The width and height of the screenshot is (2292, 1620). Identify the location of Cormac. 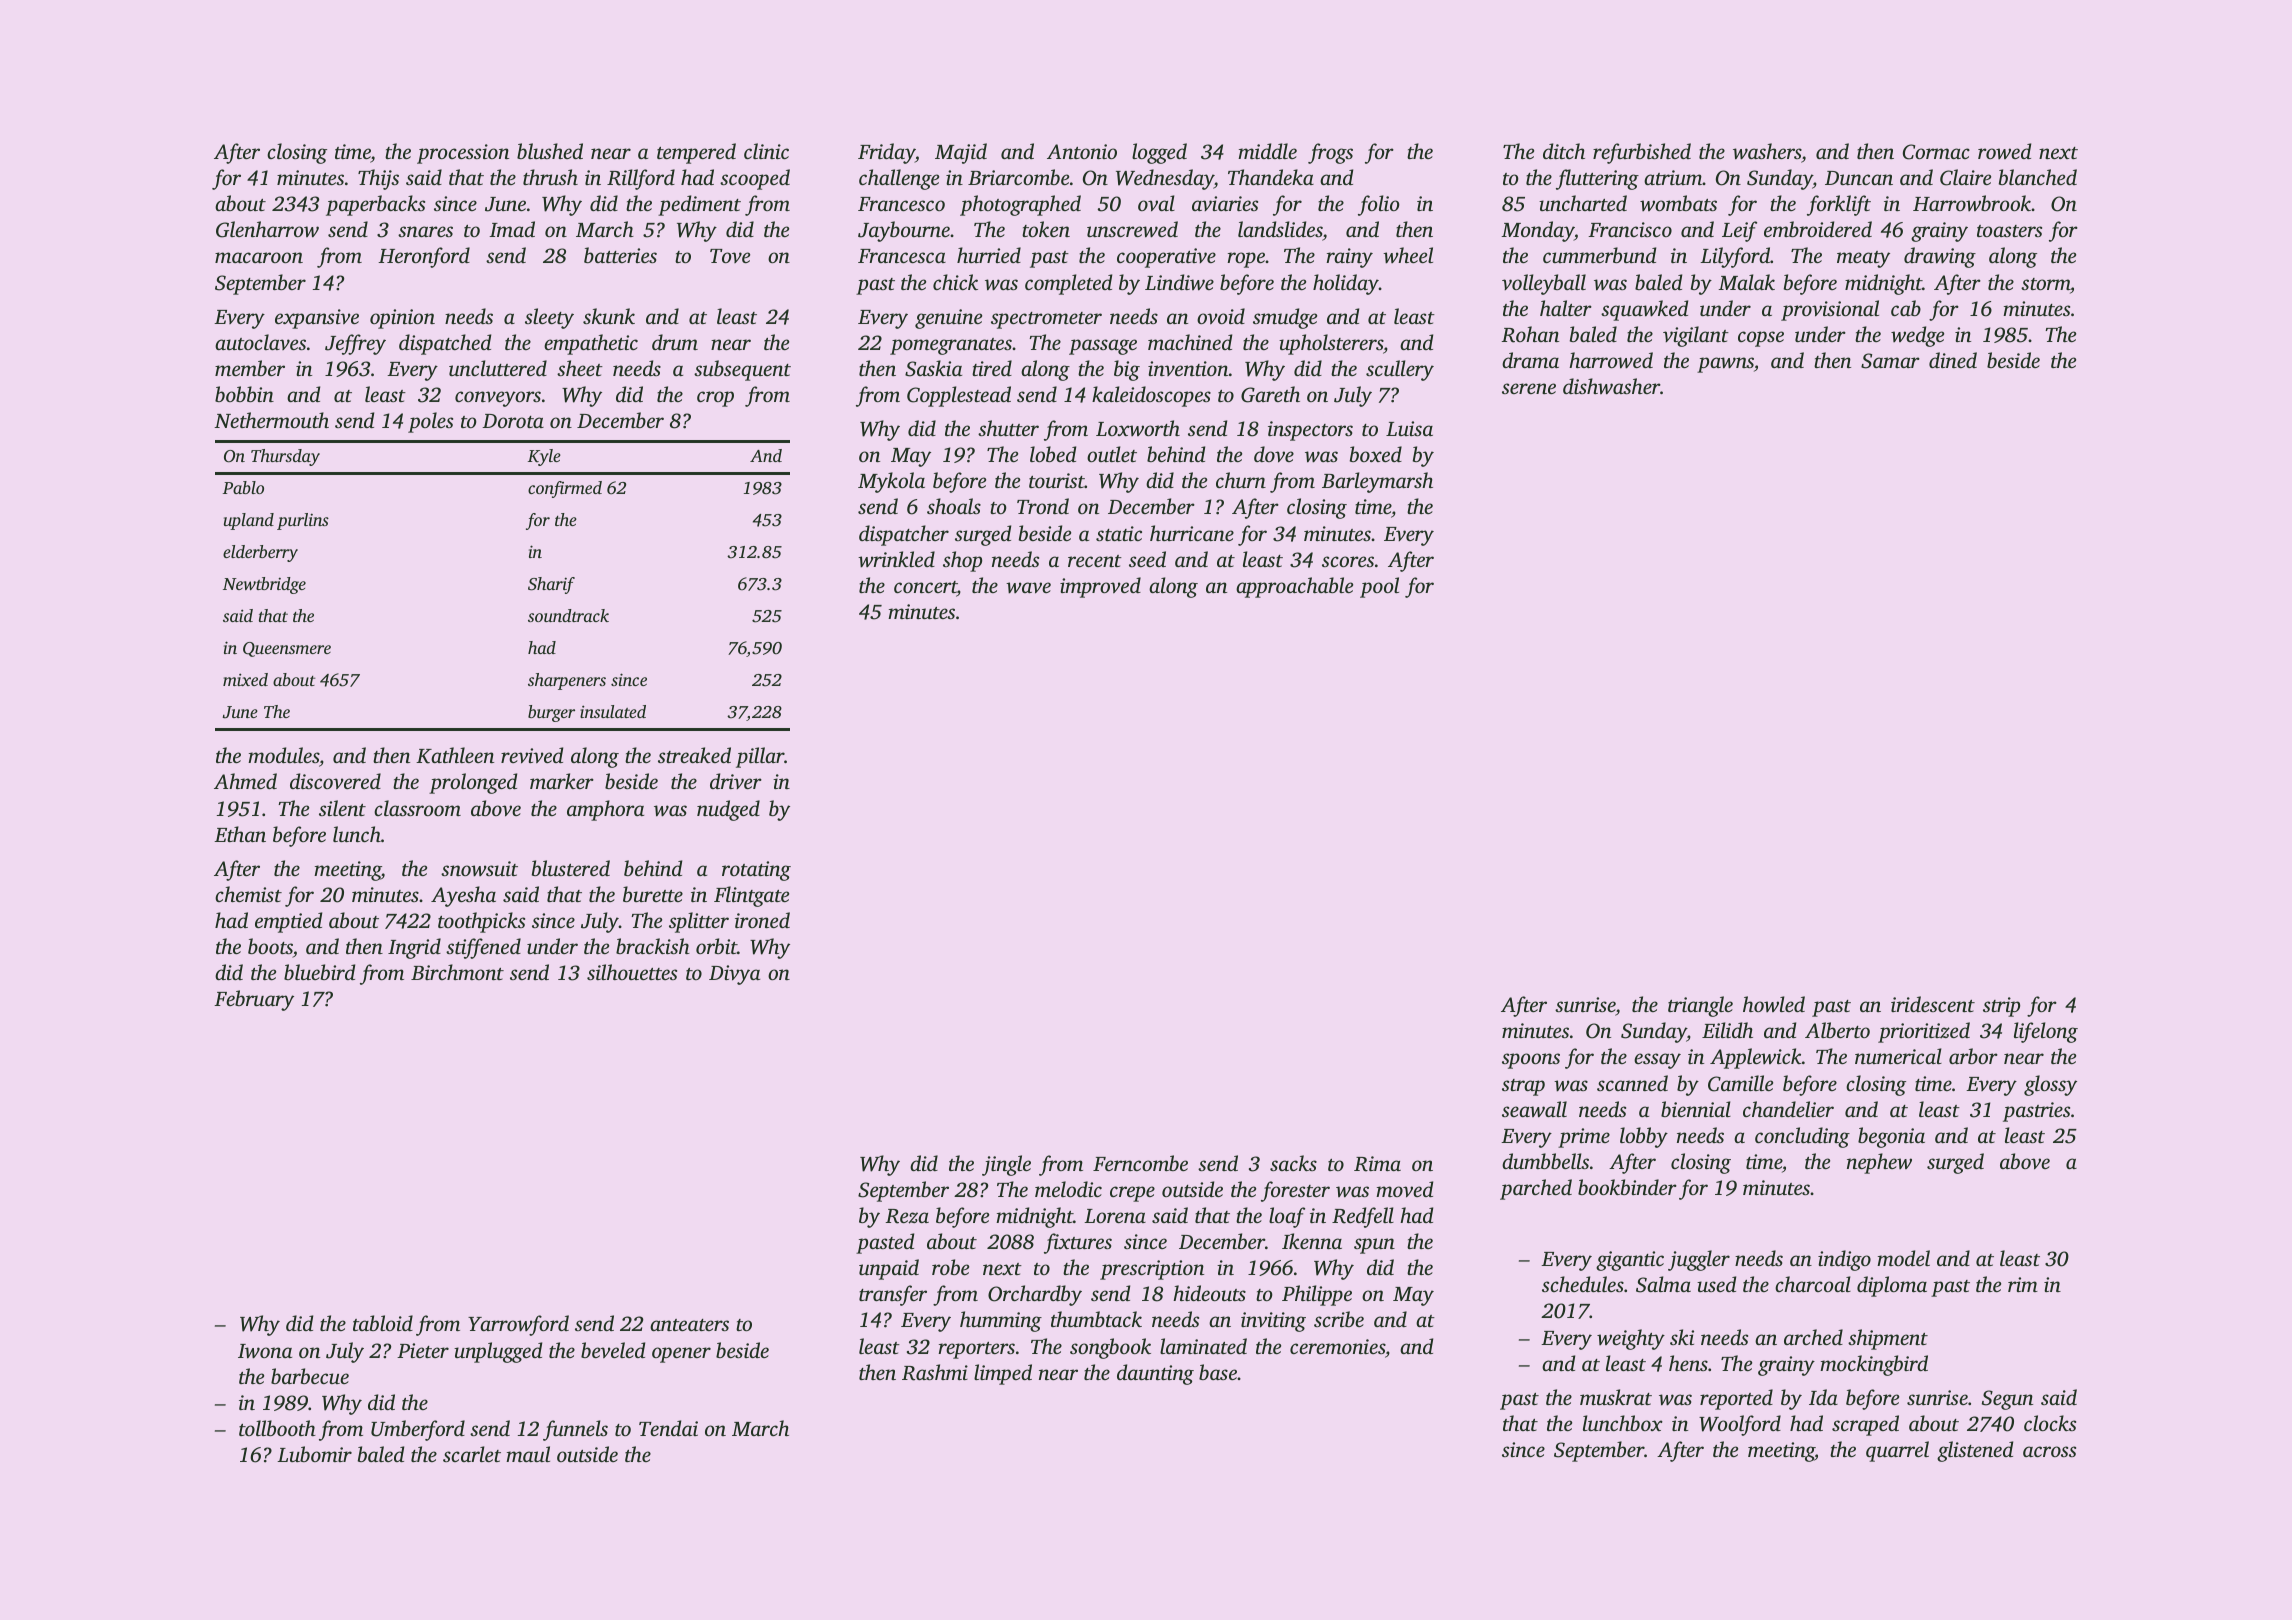
(1936, 152).
